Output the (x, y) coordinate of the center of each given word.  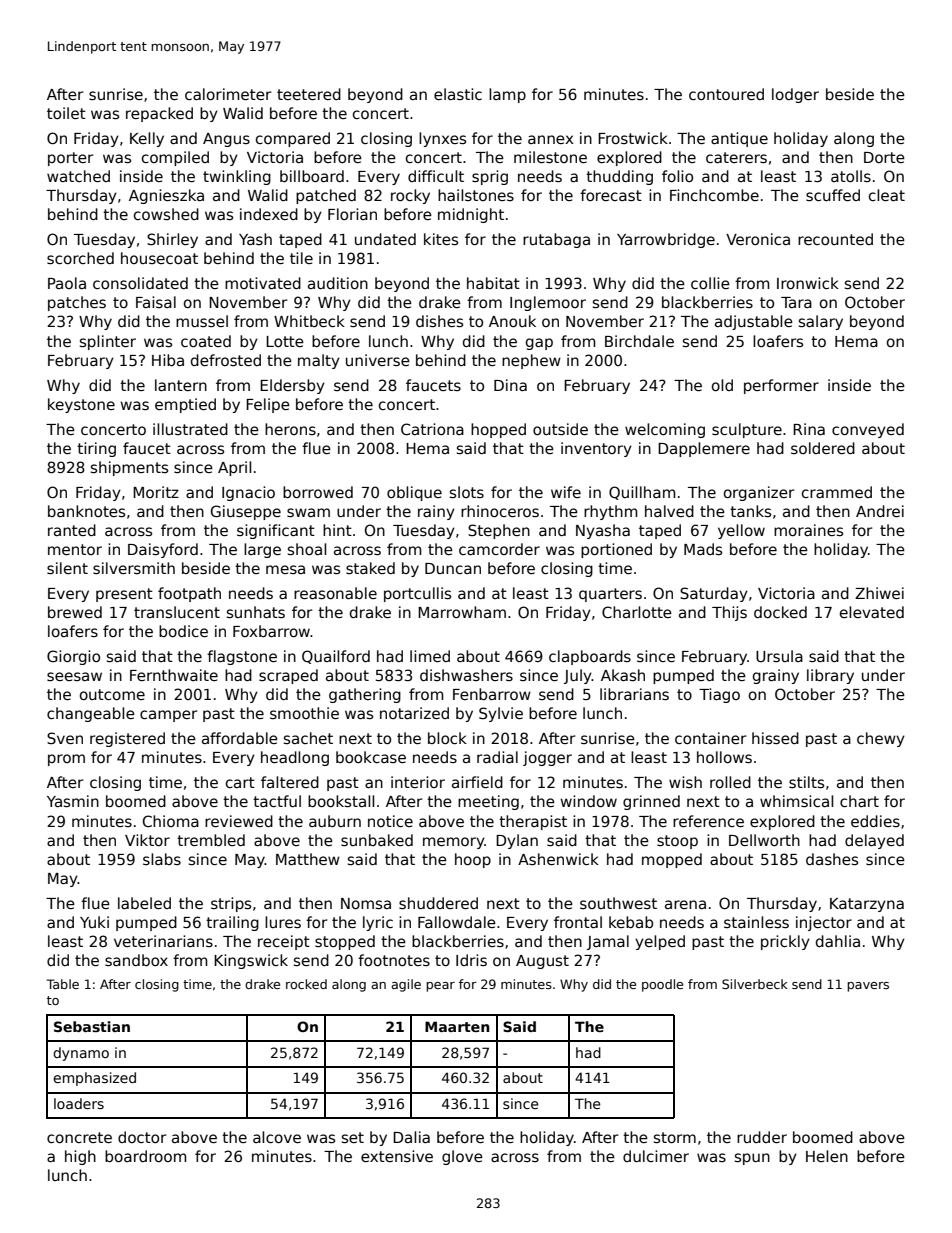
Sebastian (92, 1026)
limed (430, 656)
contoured (726, 94)
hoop (473, 860)
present (124, 595)
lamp (507, 95)
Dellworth (764, 840)
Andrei (880, 511)
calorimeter (228, 94)
